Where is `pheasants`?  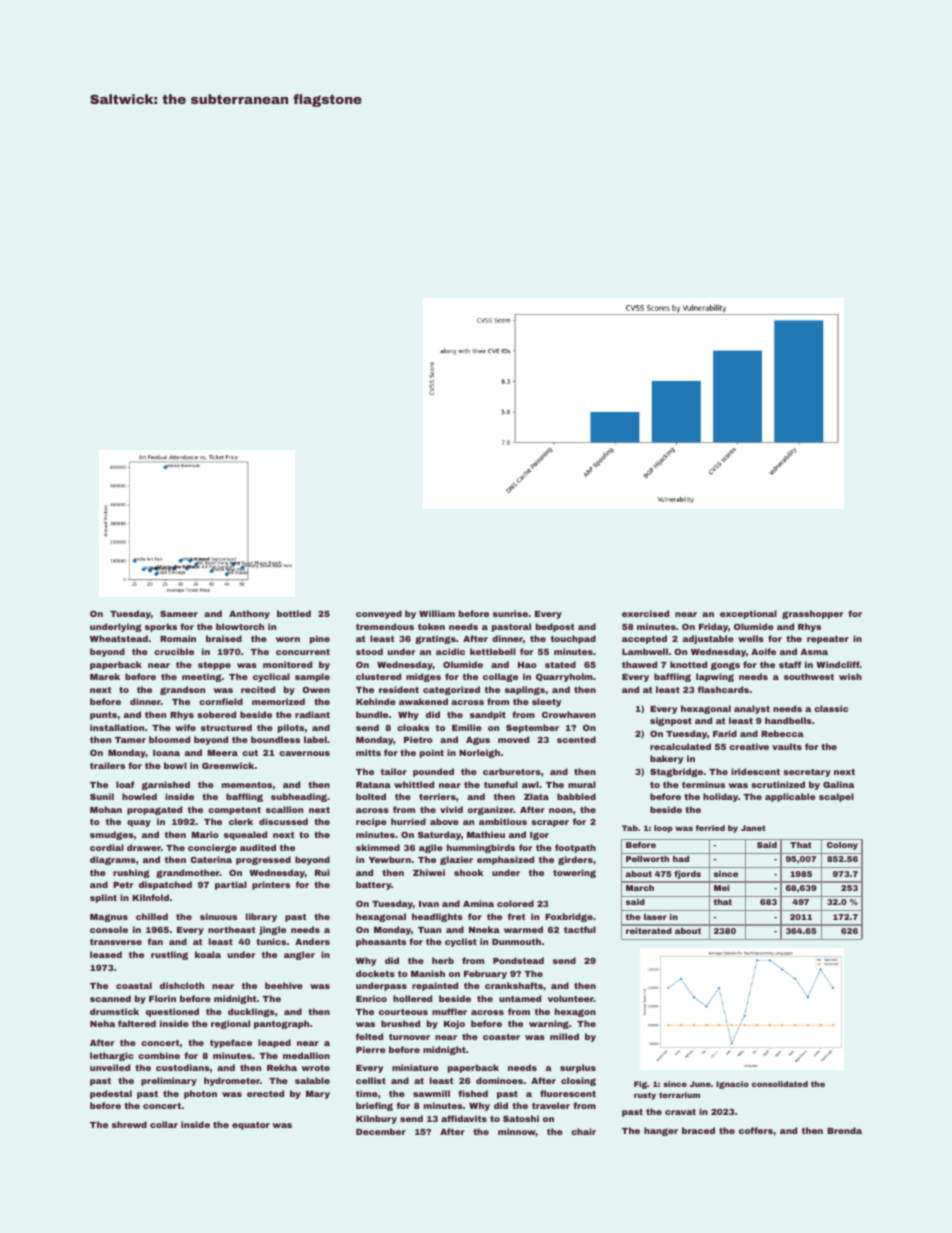
pheasants is located at coordinates (381, 942).
